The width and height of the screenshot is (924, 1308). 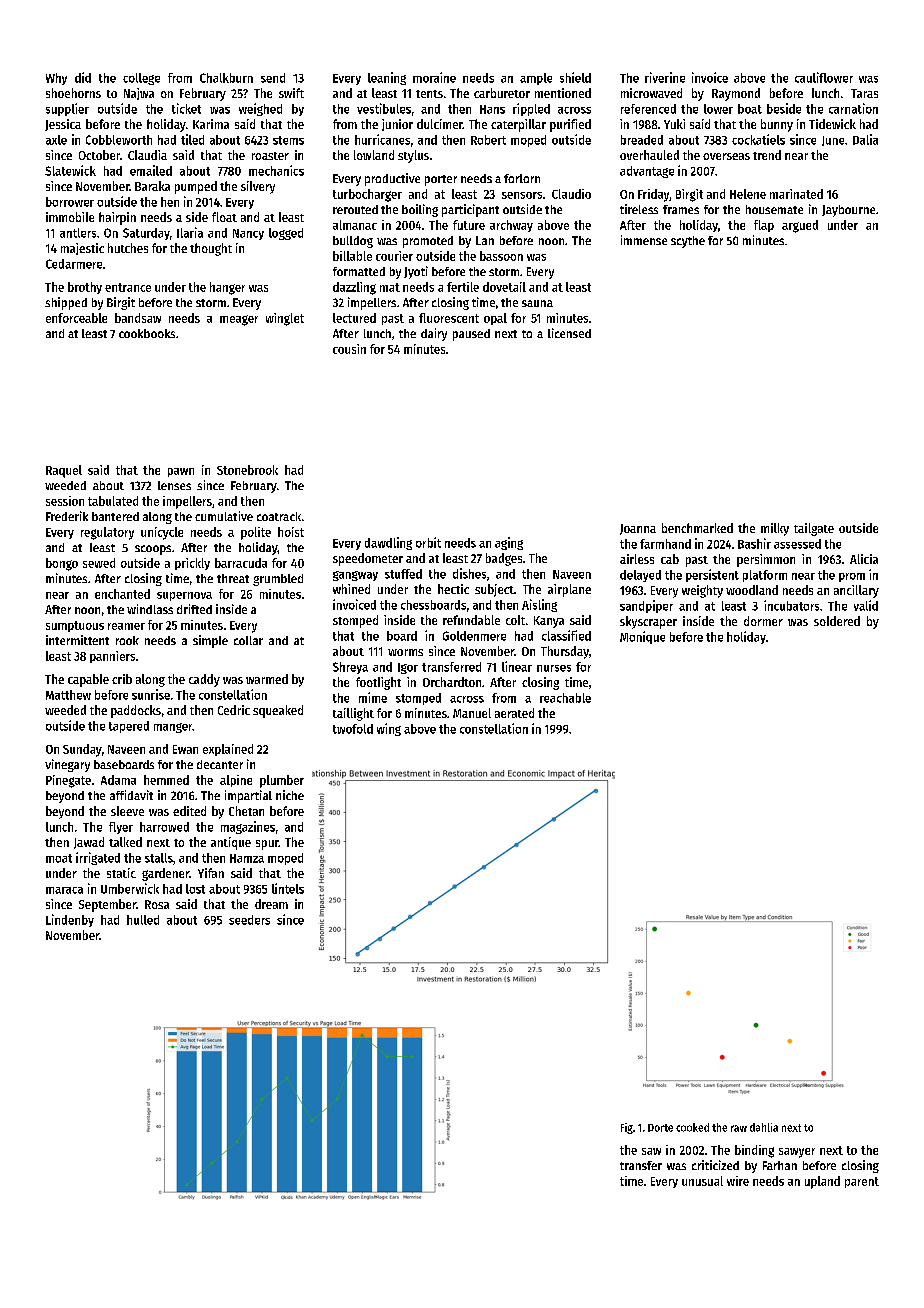 I want to click on courier, so click(x=394, y=256).
